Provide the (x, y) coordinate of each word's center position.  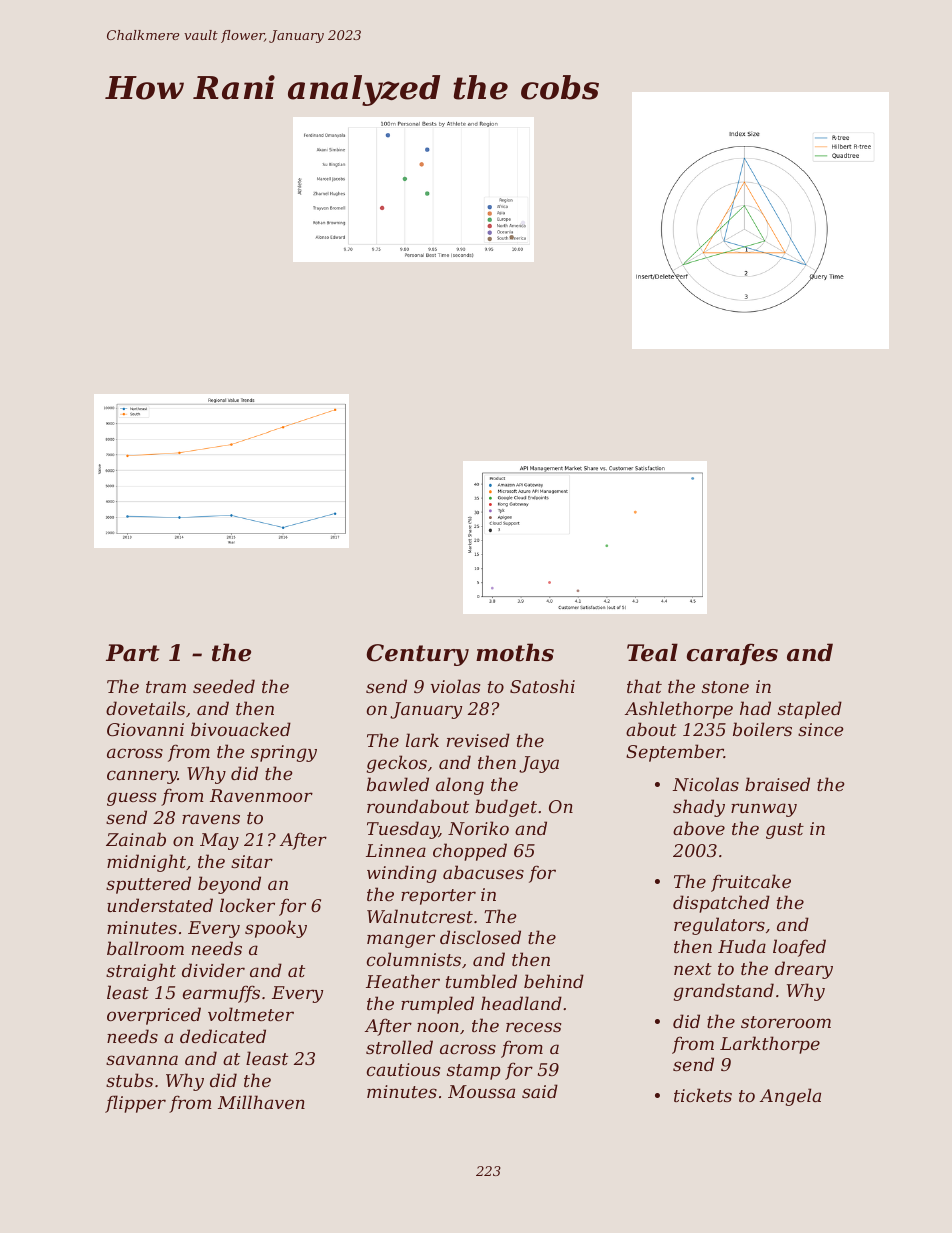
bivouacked (241, 729)
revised (478, 740)
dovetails (145, 708)
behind (554, 981)
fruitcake (751, 883)
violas (455, 686)
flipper (135, 1104)
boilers (762, 729)
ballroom (145, 948)
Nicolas (706, 784)
